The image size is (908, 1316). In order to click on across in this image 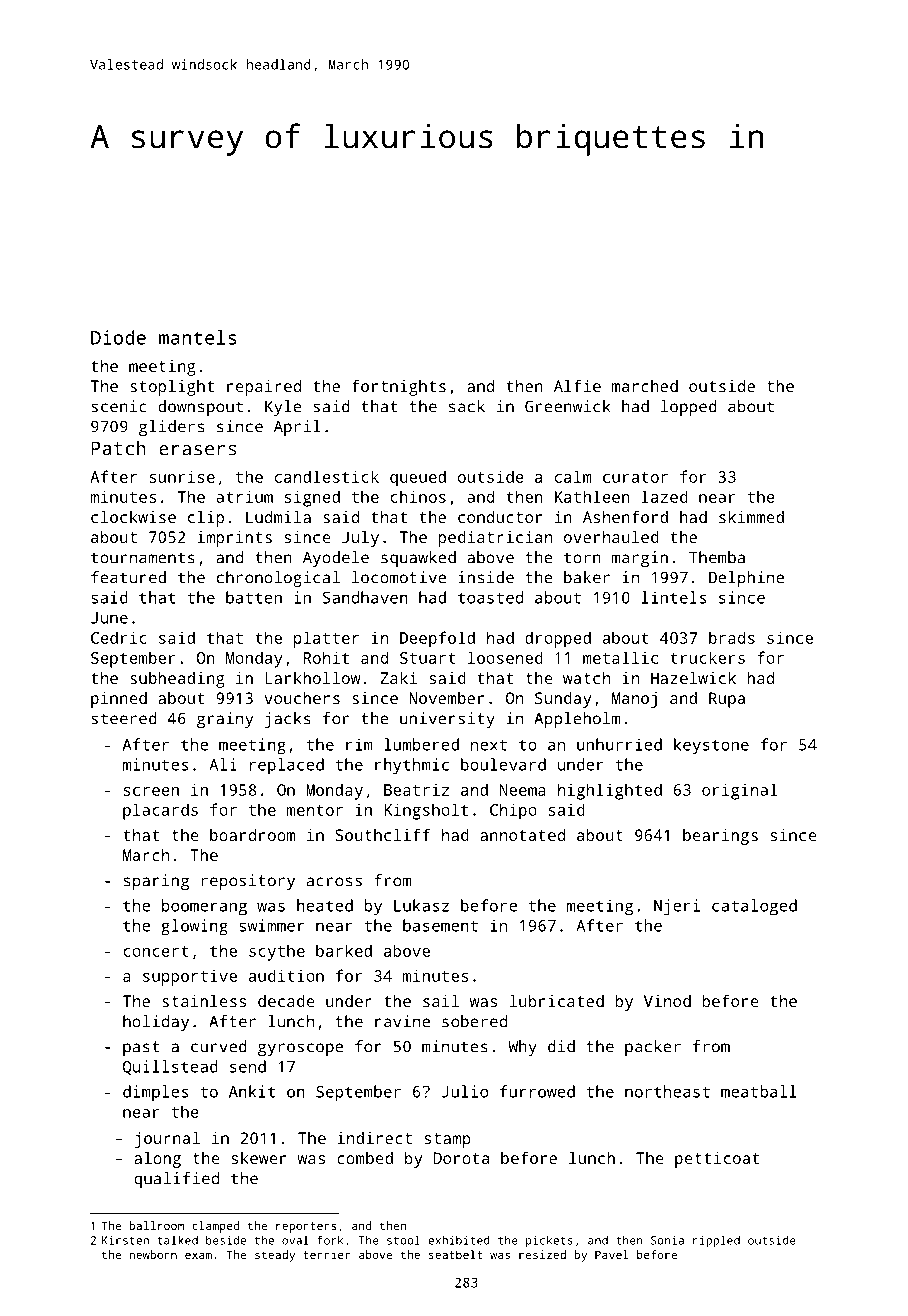, I will do `click(334, 882)`.
